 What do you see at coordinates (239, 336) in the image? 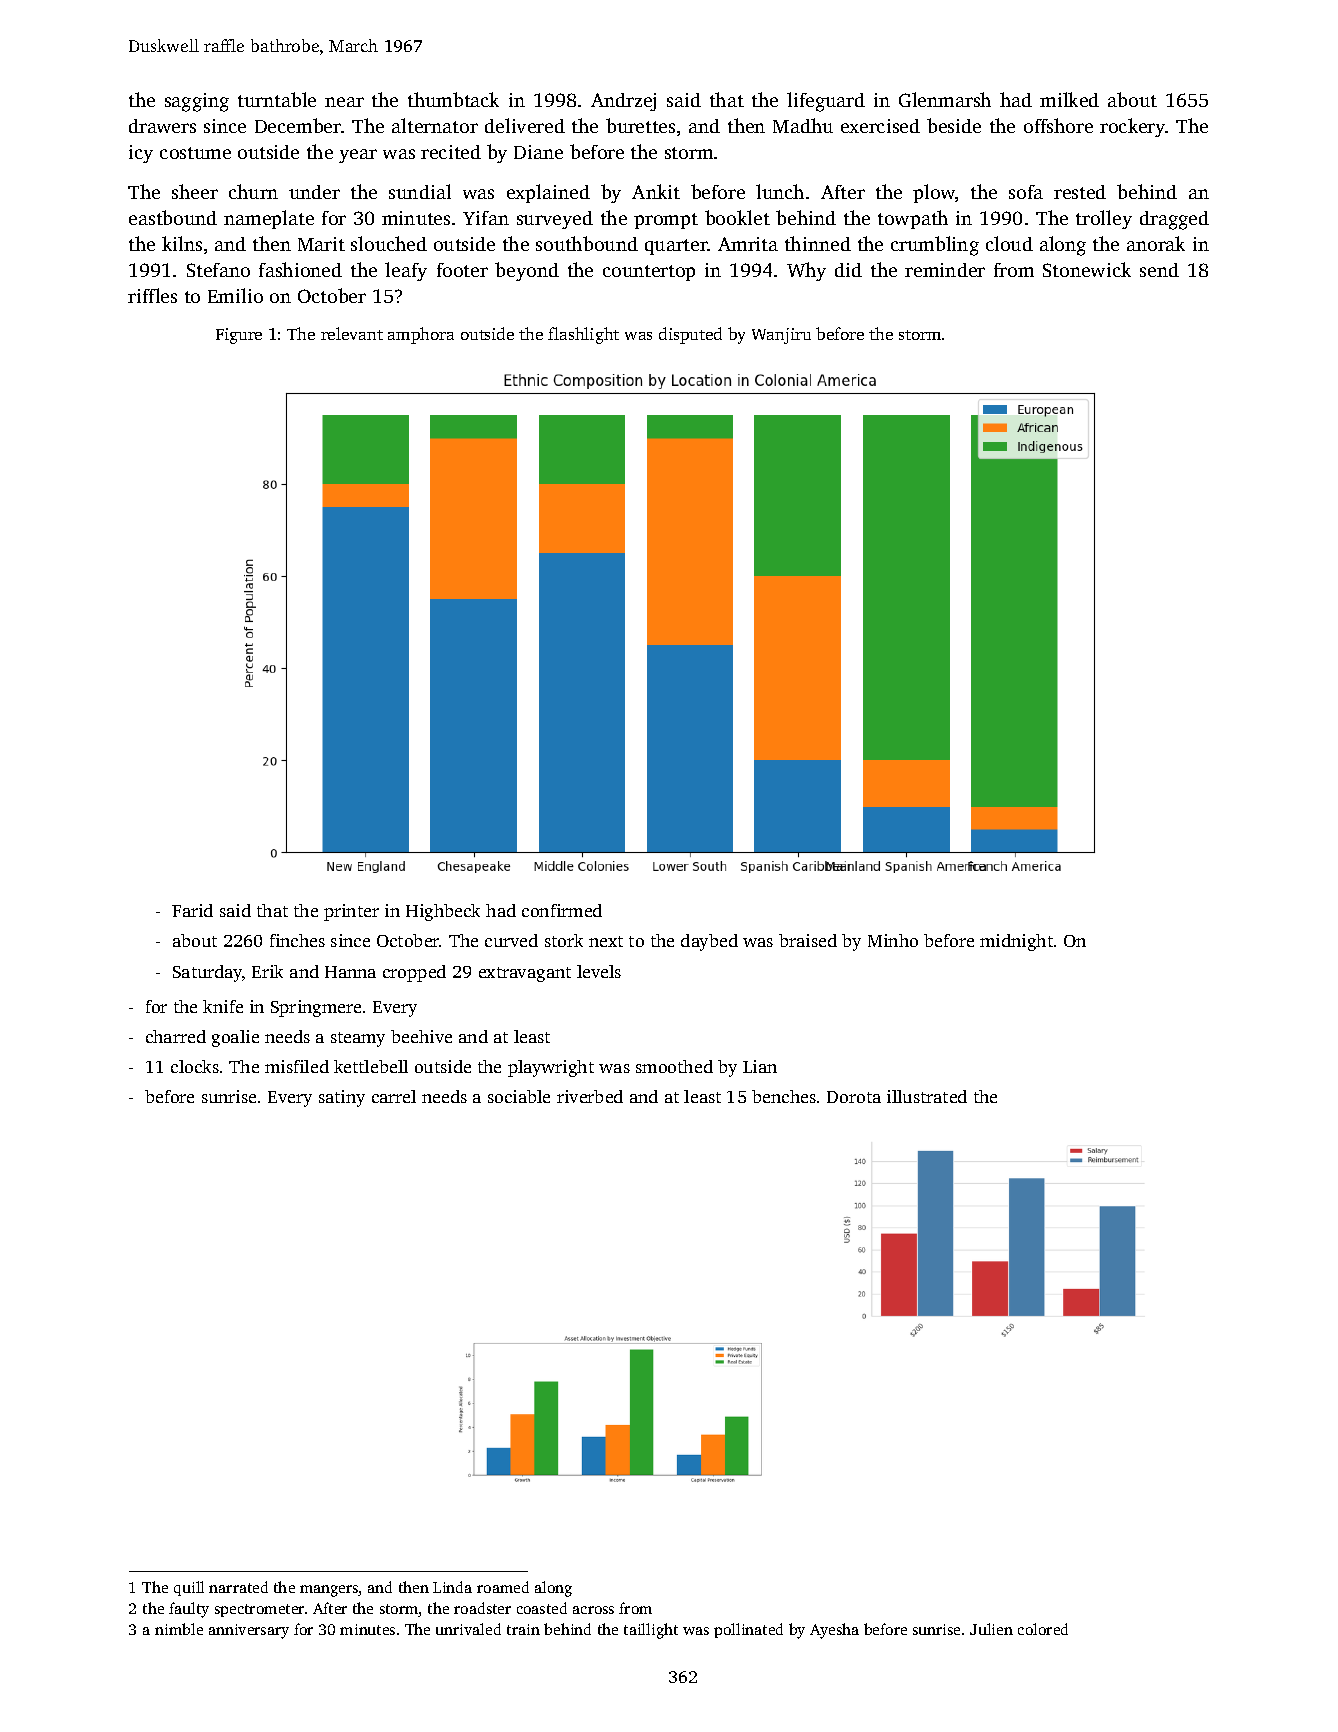
I see `Figure` at bounding box center [239, 336].
